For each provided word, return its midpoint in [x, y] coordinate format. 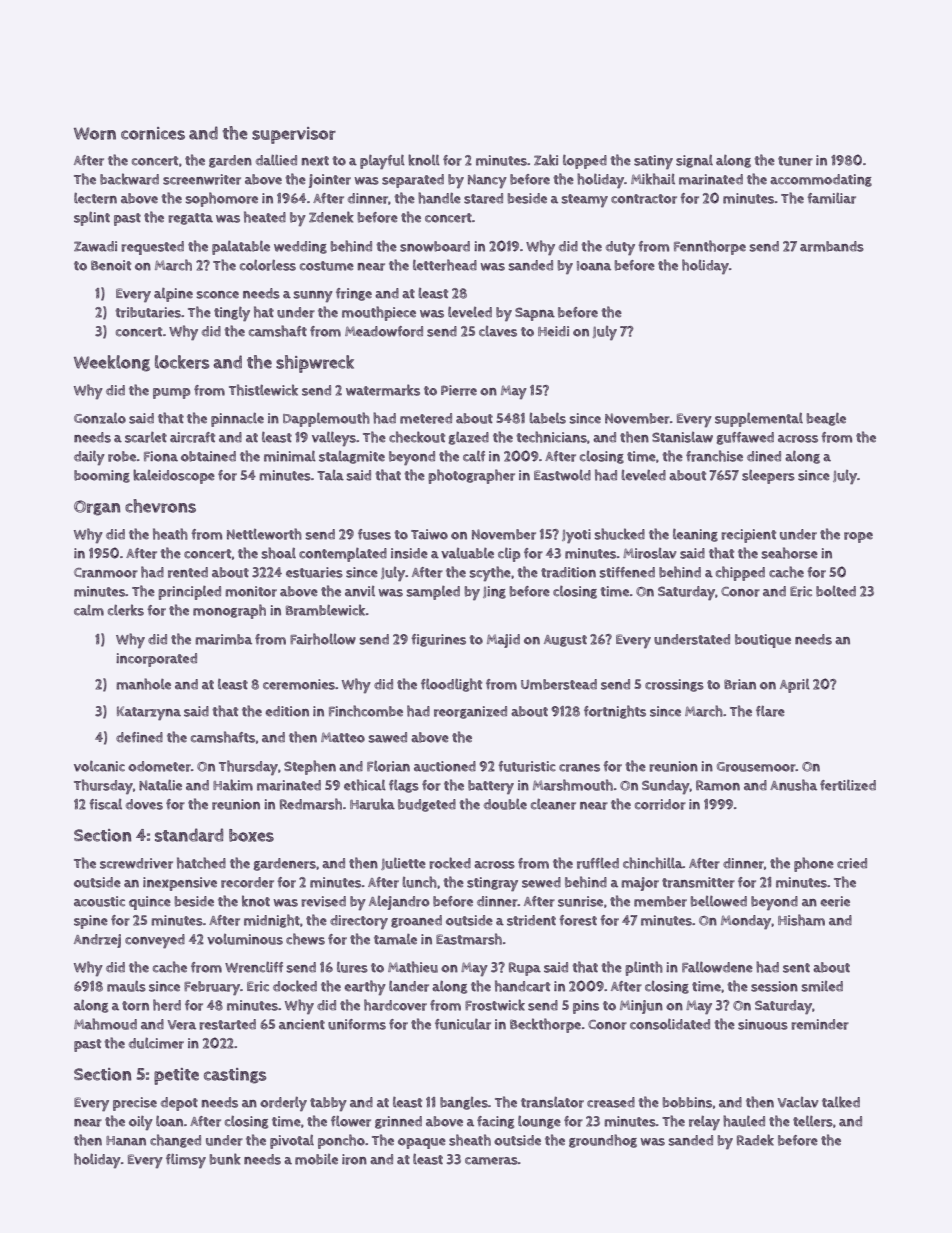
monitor [251, 591]
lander [409, 986]
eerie [835, 901]
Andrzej [97, 941]
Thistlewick [263, 390]
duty [620, 248]
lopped [585, 162]
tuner [795, 161]
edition [287, 711]
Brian [740, 684]
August [565, 641]
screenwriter [202, 179]
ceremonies [299, 684]
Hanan [126, 1141]
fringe [354, 294]
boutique [763, 641]
